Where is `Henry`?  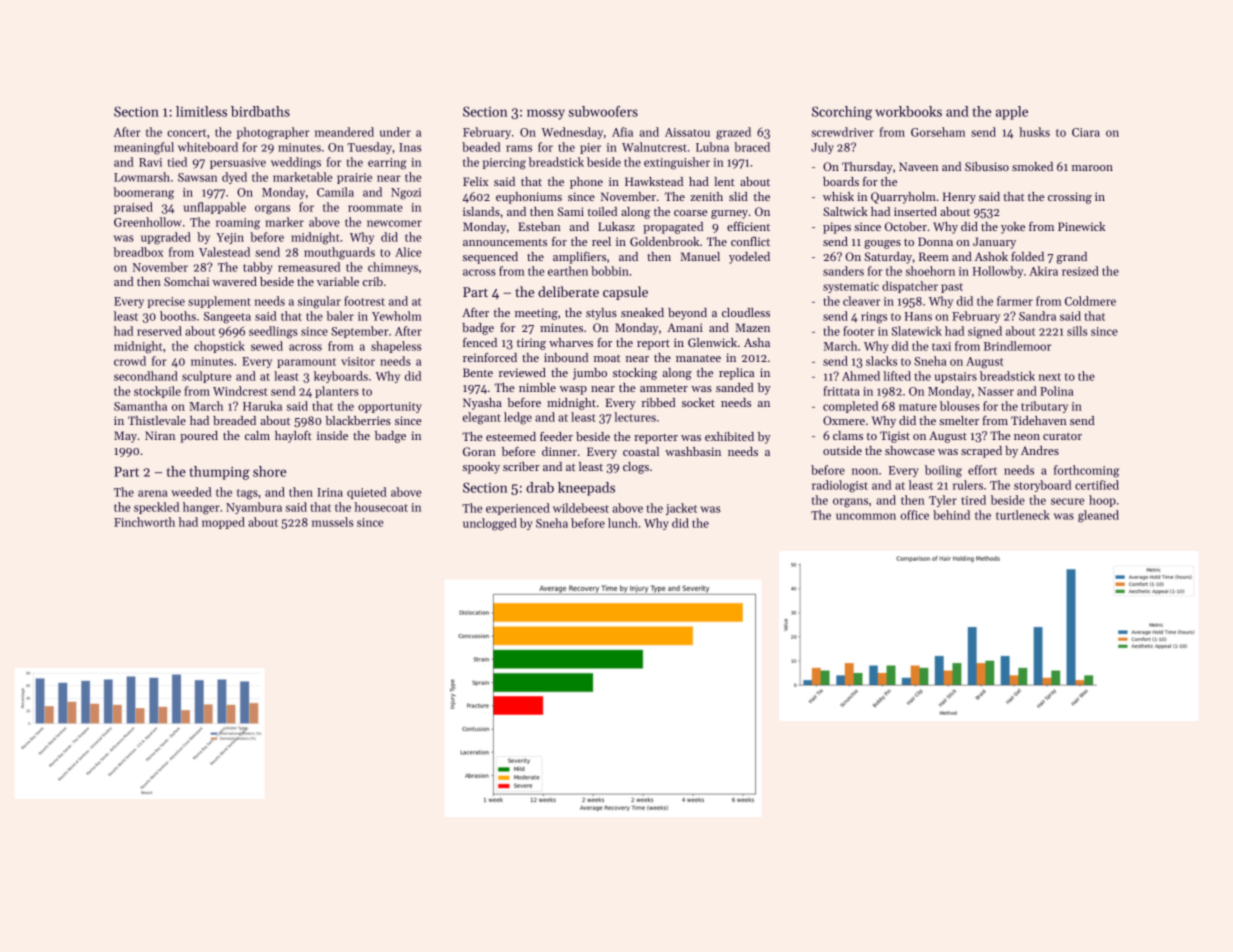
Henry is located at coordinates (959, 198).
